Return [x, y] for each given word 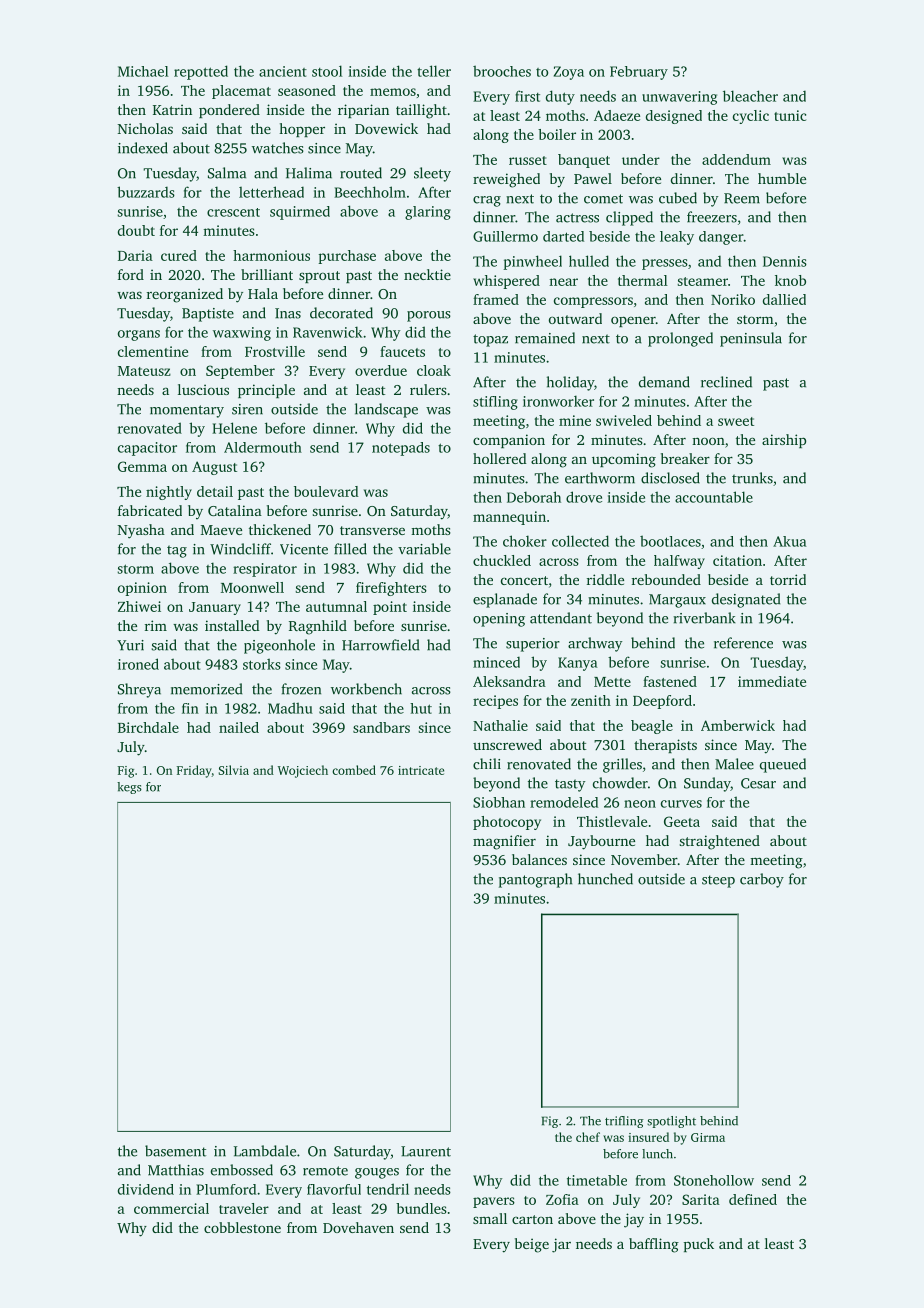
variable [424, 549]
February [639, 73]
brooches [502, 71]
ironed [138, 664]
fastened [670, 681]
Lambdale [265, 1151]
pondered [229, 111]
